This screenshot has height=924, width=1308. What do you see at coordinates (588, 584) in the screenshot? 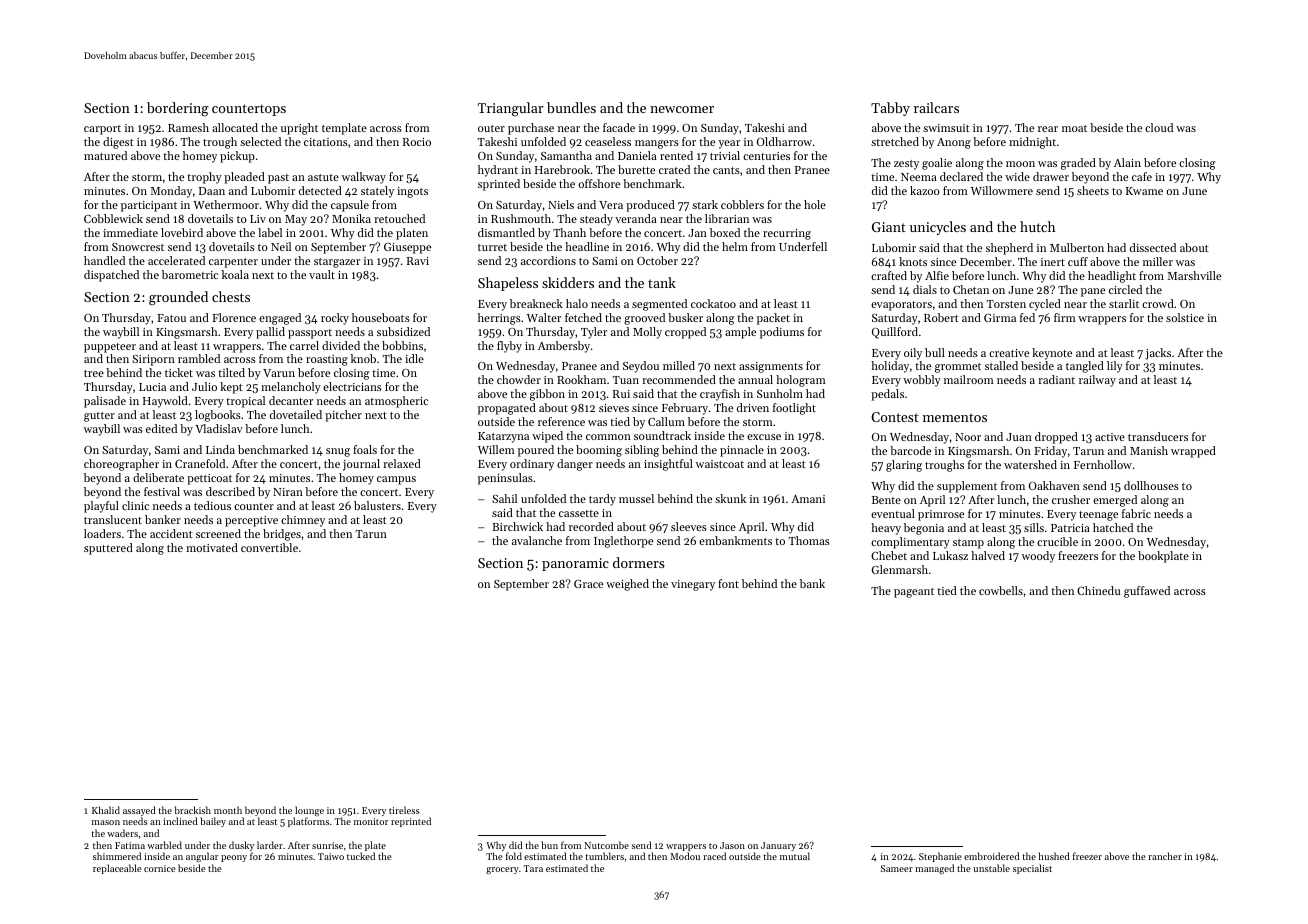
I see `Grace` at bounding box center [588, 584].
